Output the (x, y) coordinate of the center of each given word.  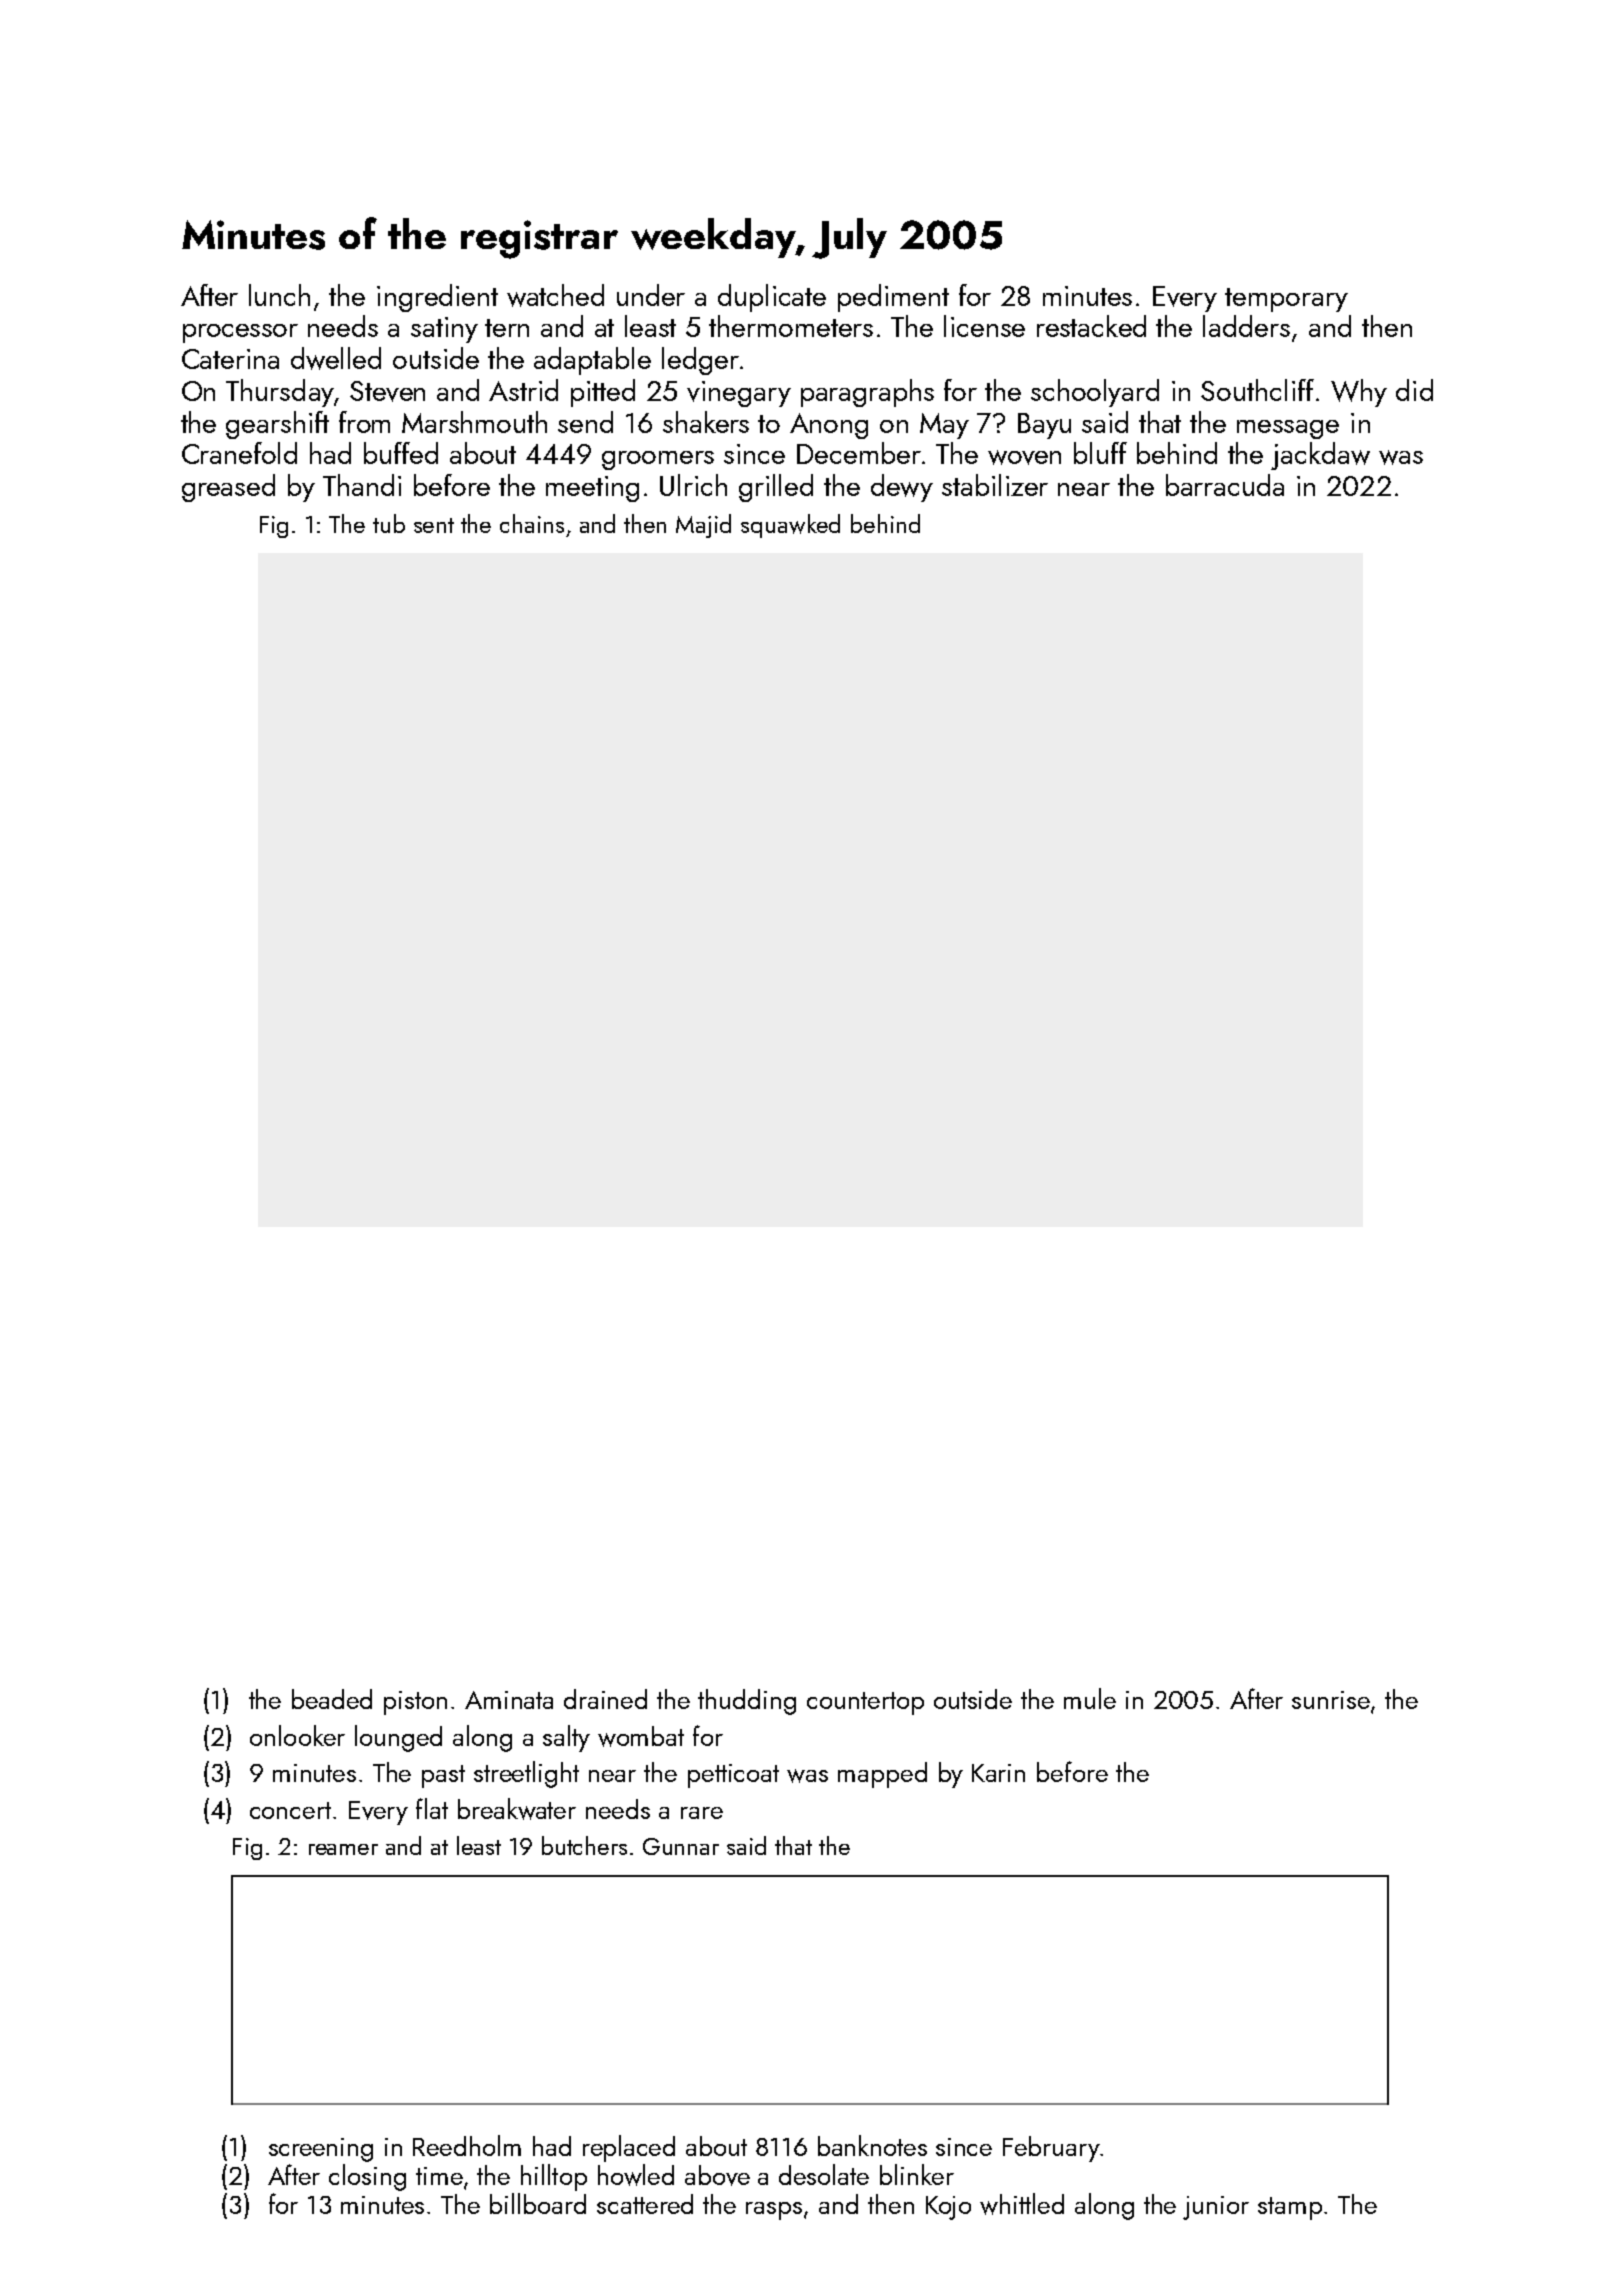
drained (605, 1699)
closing (367, 2177)
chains (532, 523)
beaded (332, 1699)
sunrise (1331, 1700)
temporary (1286, 300)
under (651, 295)
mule (1090, 1698)
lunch (279, 295)
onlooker (297, 1735)
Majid (703, 526)
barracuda (1225, 485)
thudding (747, 1702)
